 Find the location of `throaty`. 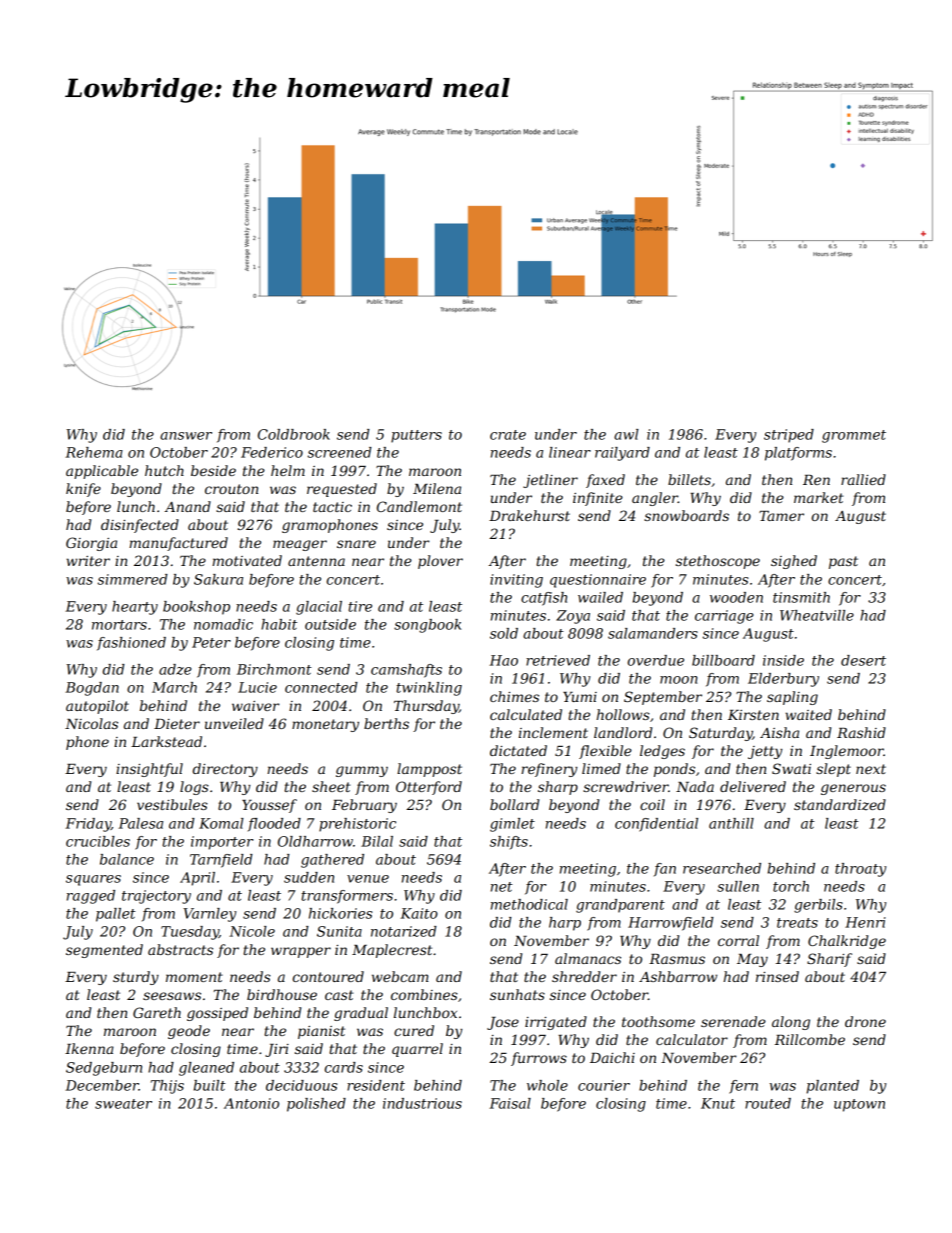

throaty is located at coordinates (860, 870).
